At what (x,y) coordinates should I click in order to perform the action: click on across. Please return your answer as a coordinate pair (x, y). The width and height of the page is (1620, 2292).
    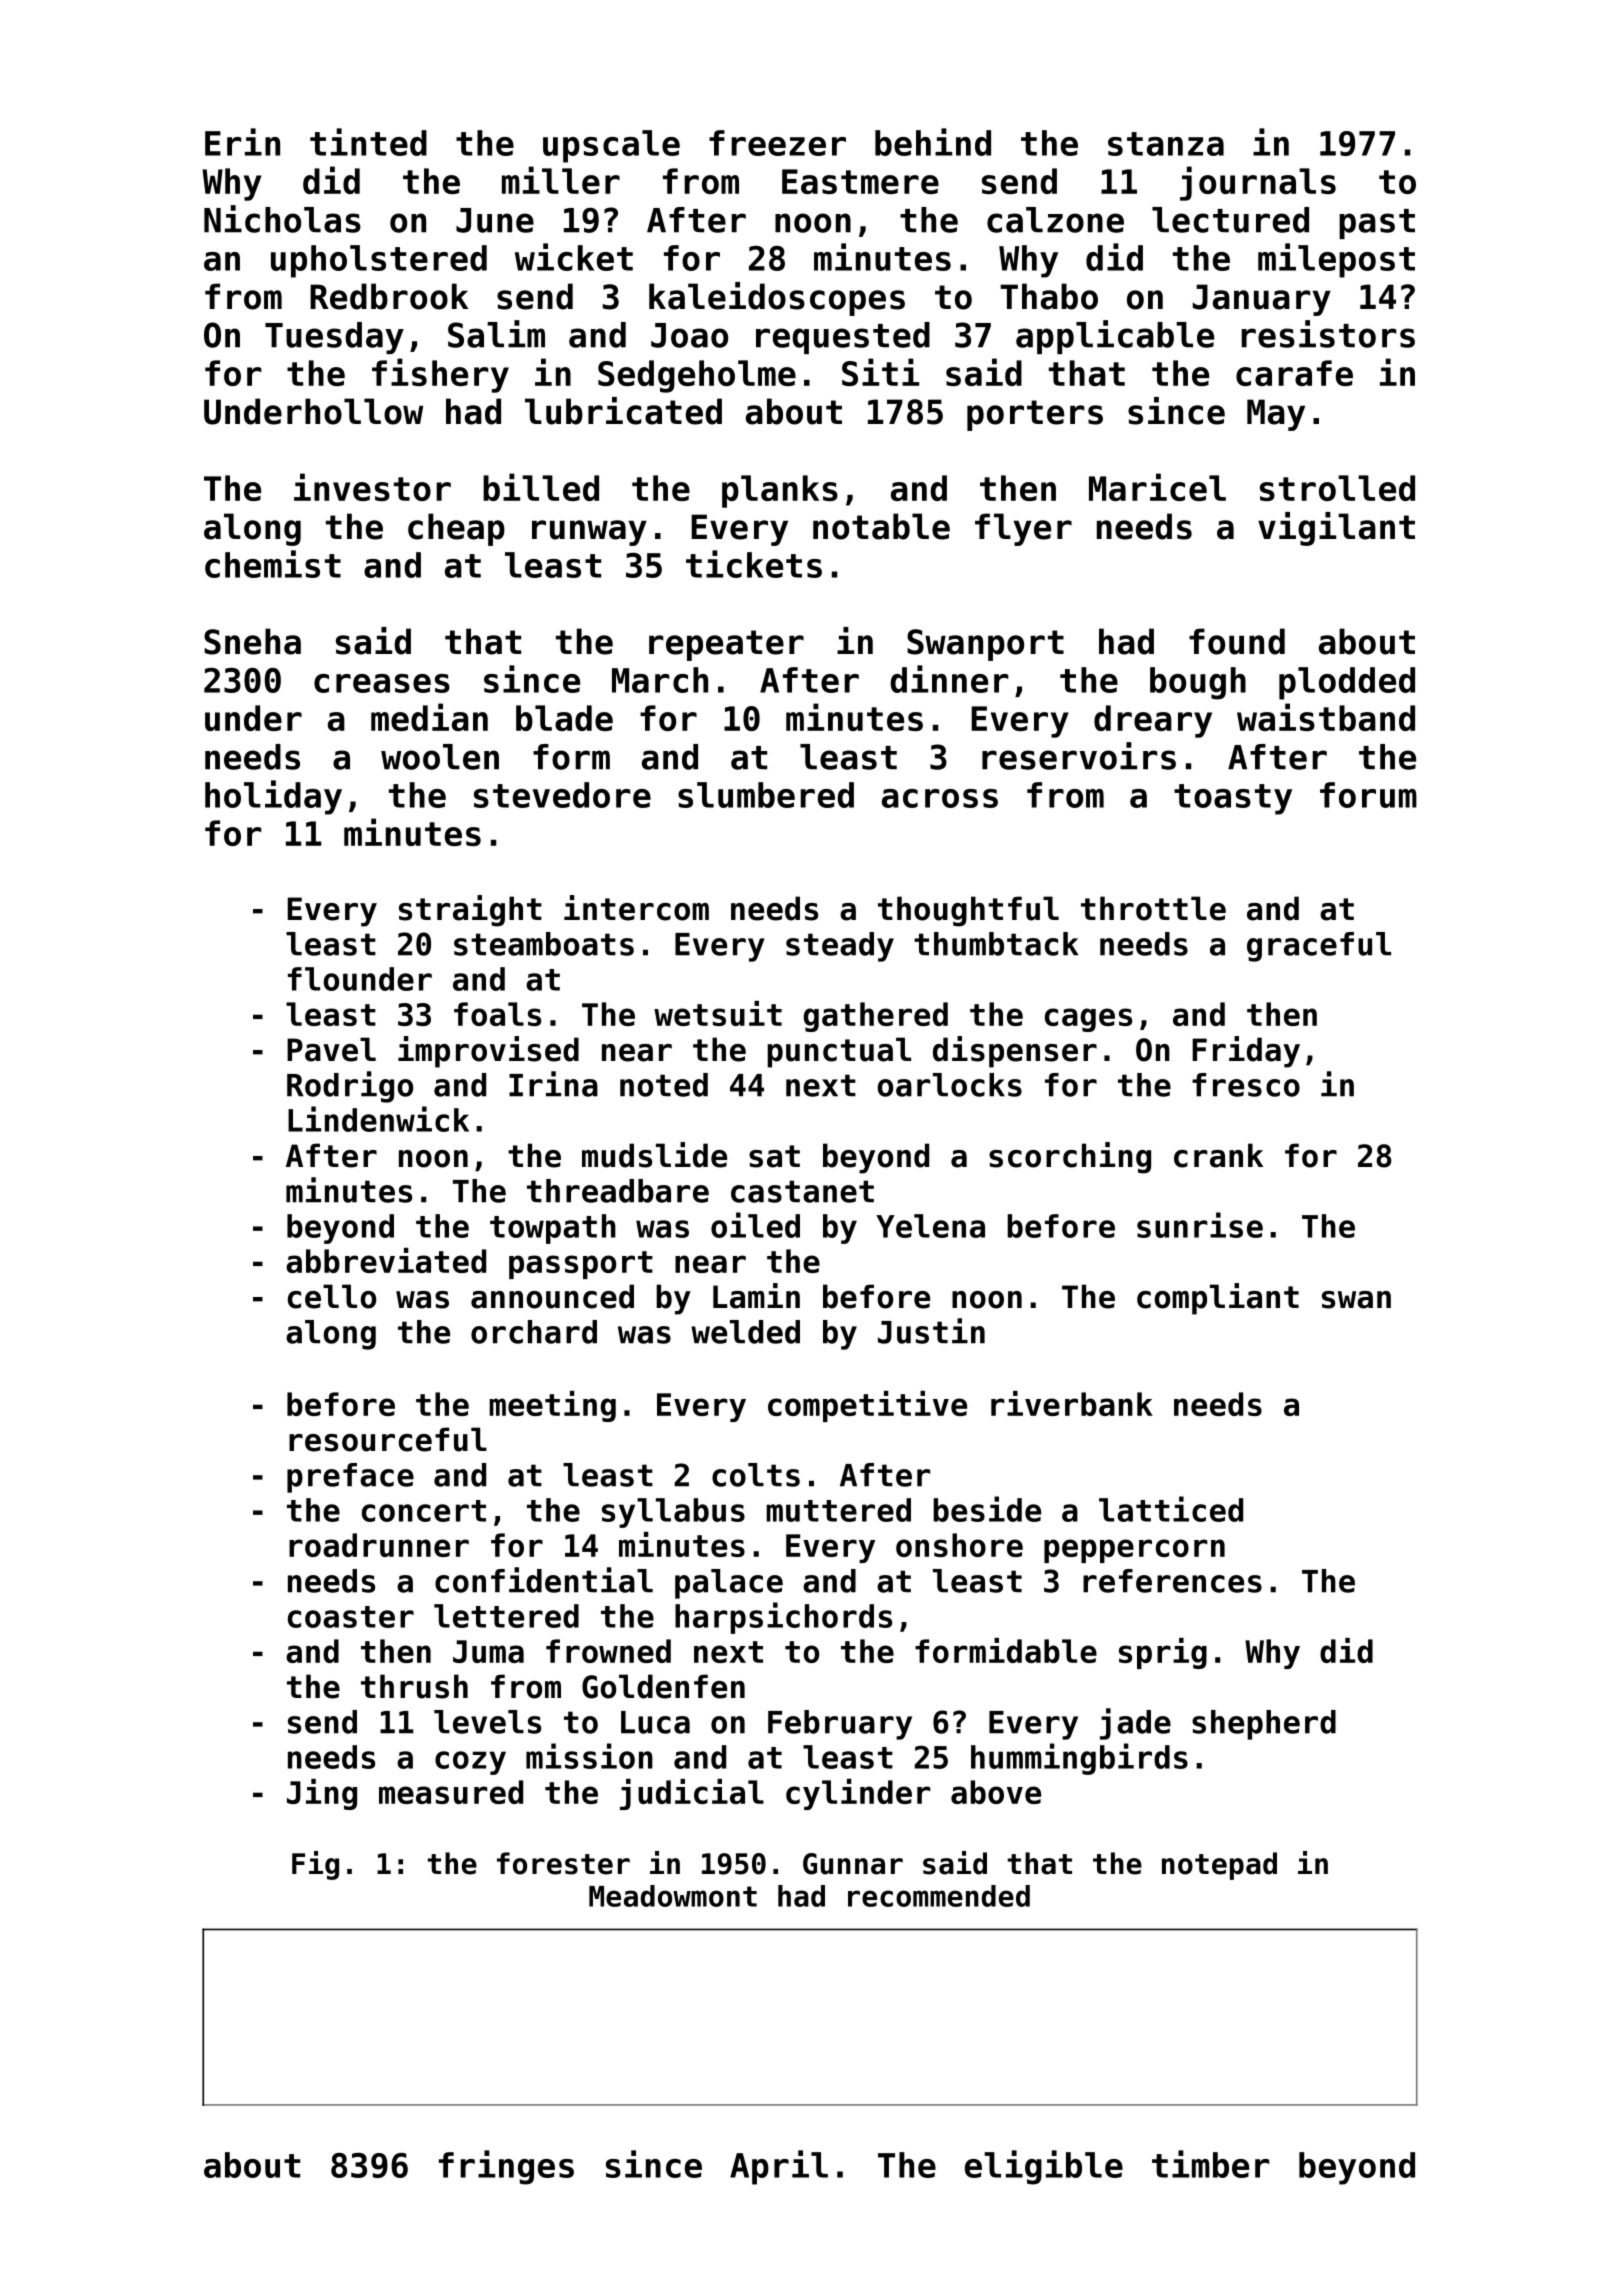
    Looking at the image, I should click on (940, 798).
